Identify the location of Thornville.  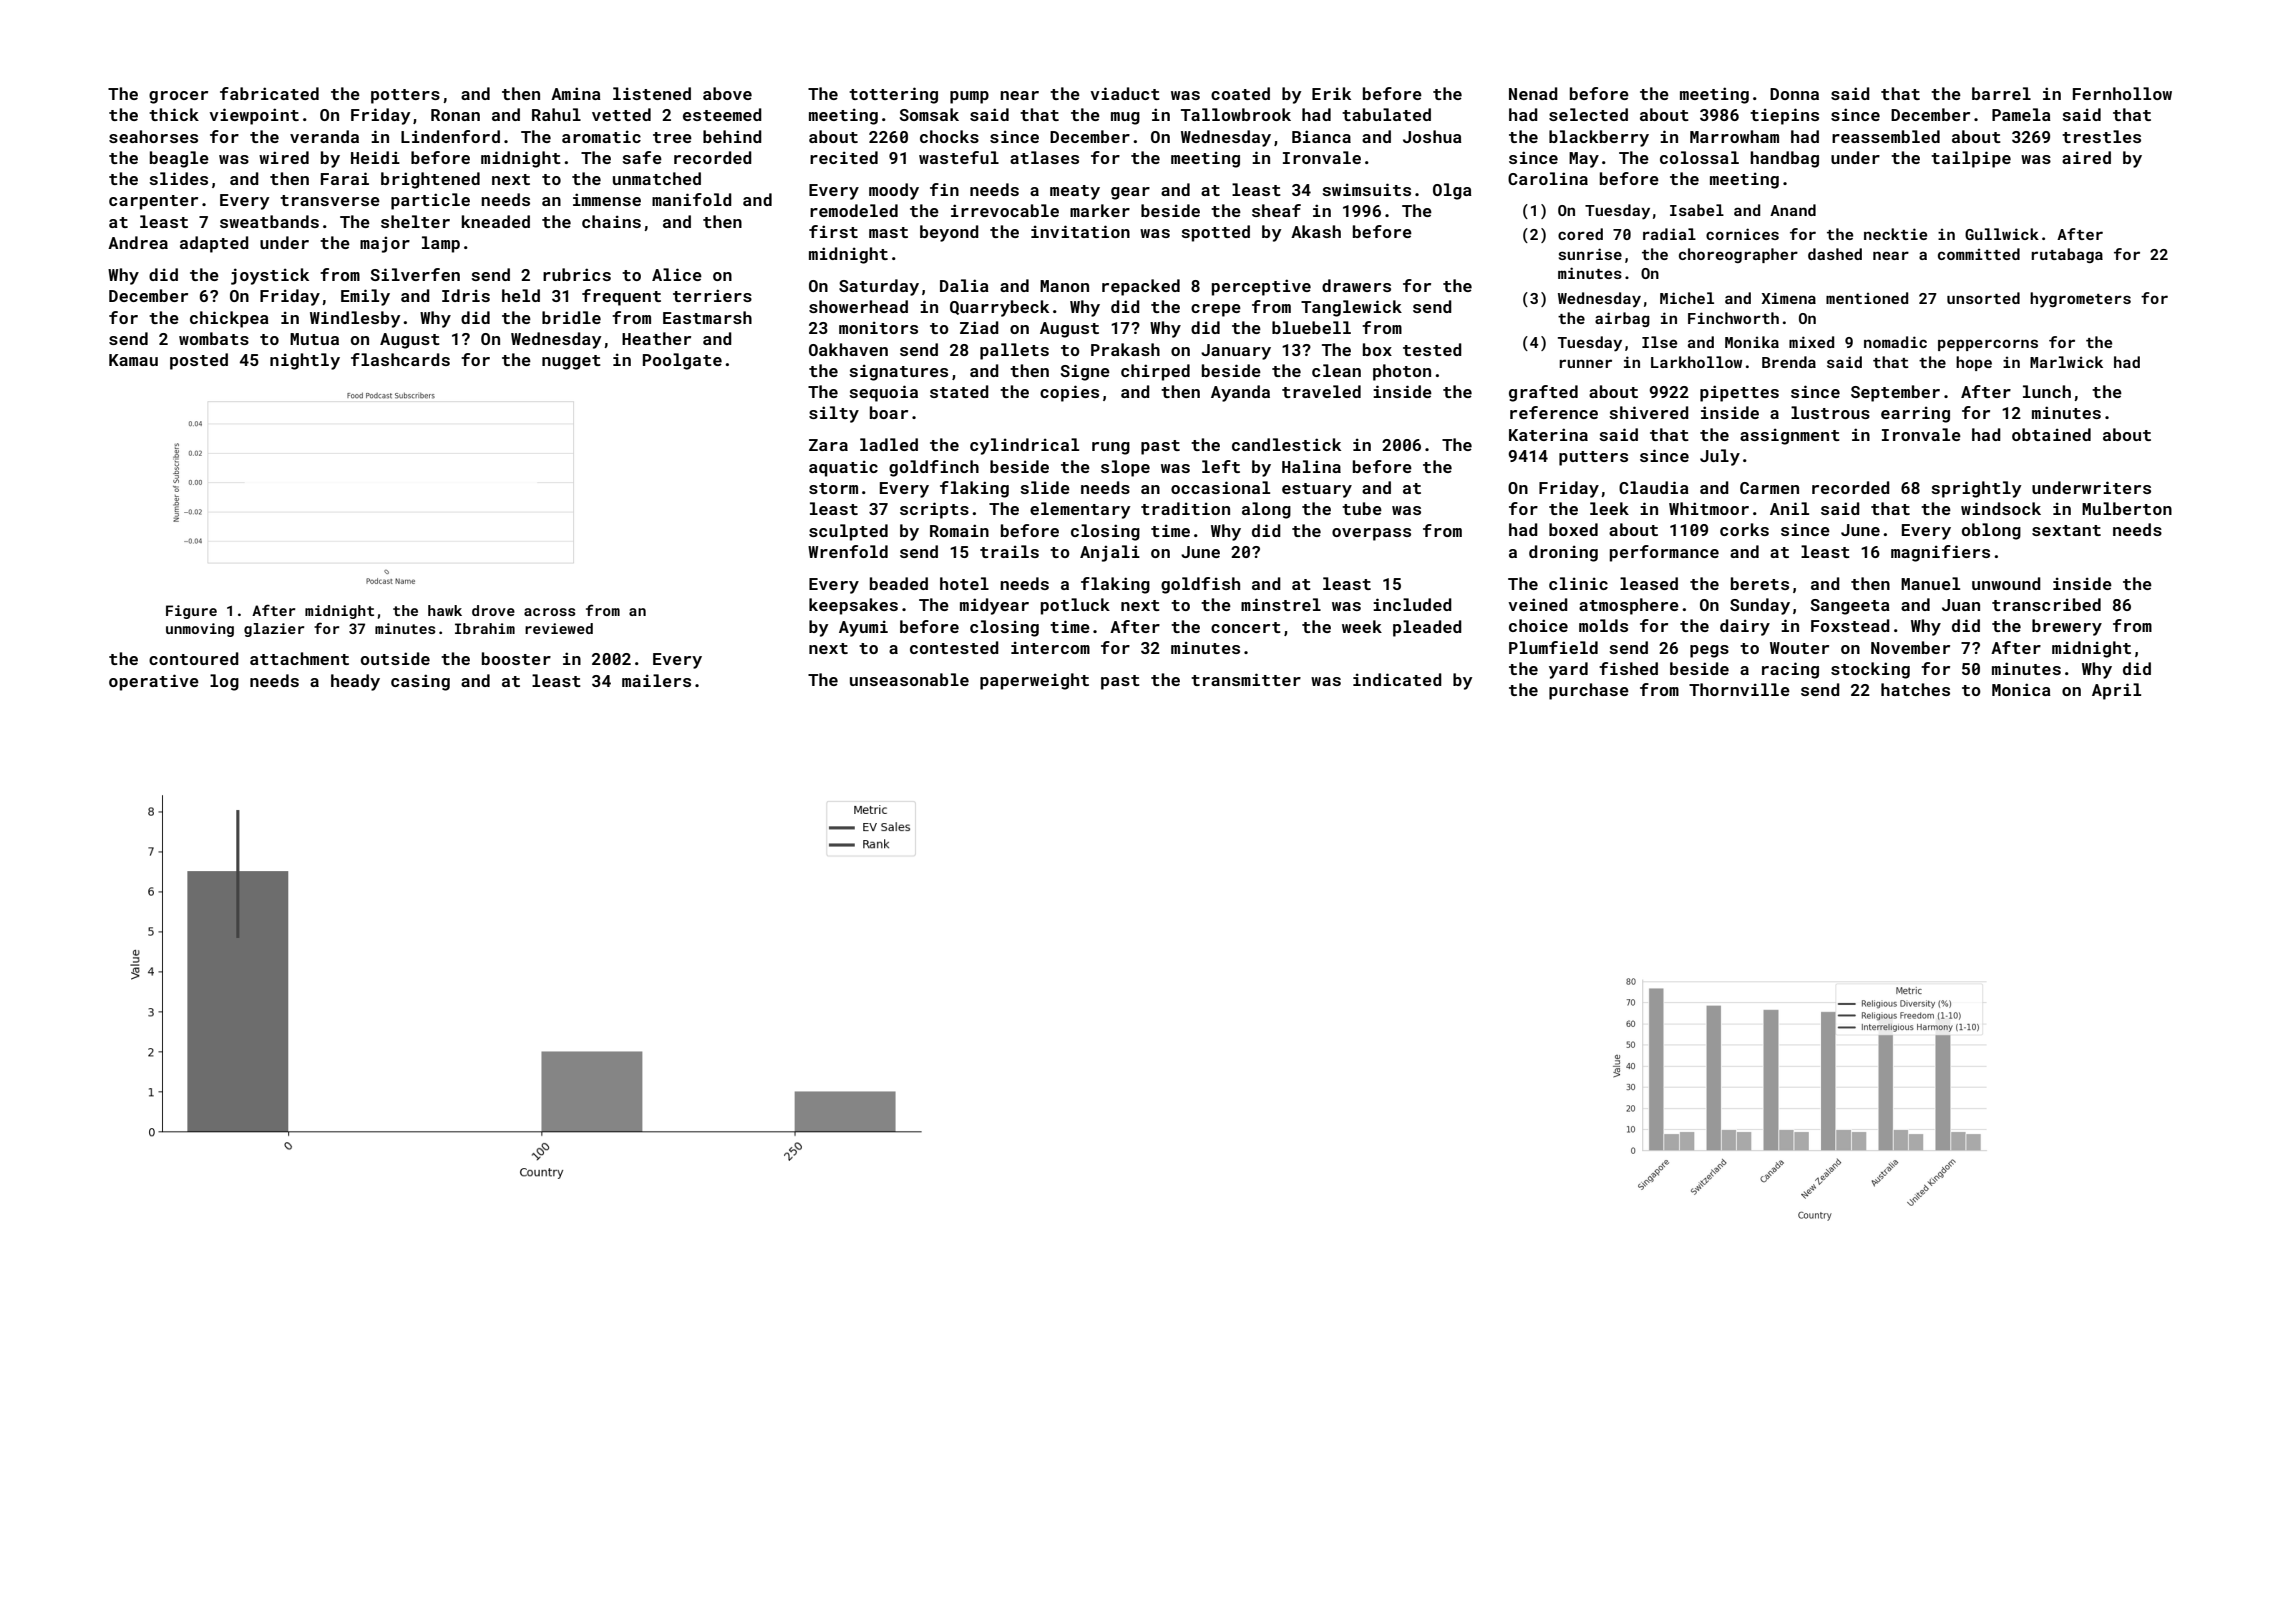
(1739, 689).
